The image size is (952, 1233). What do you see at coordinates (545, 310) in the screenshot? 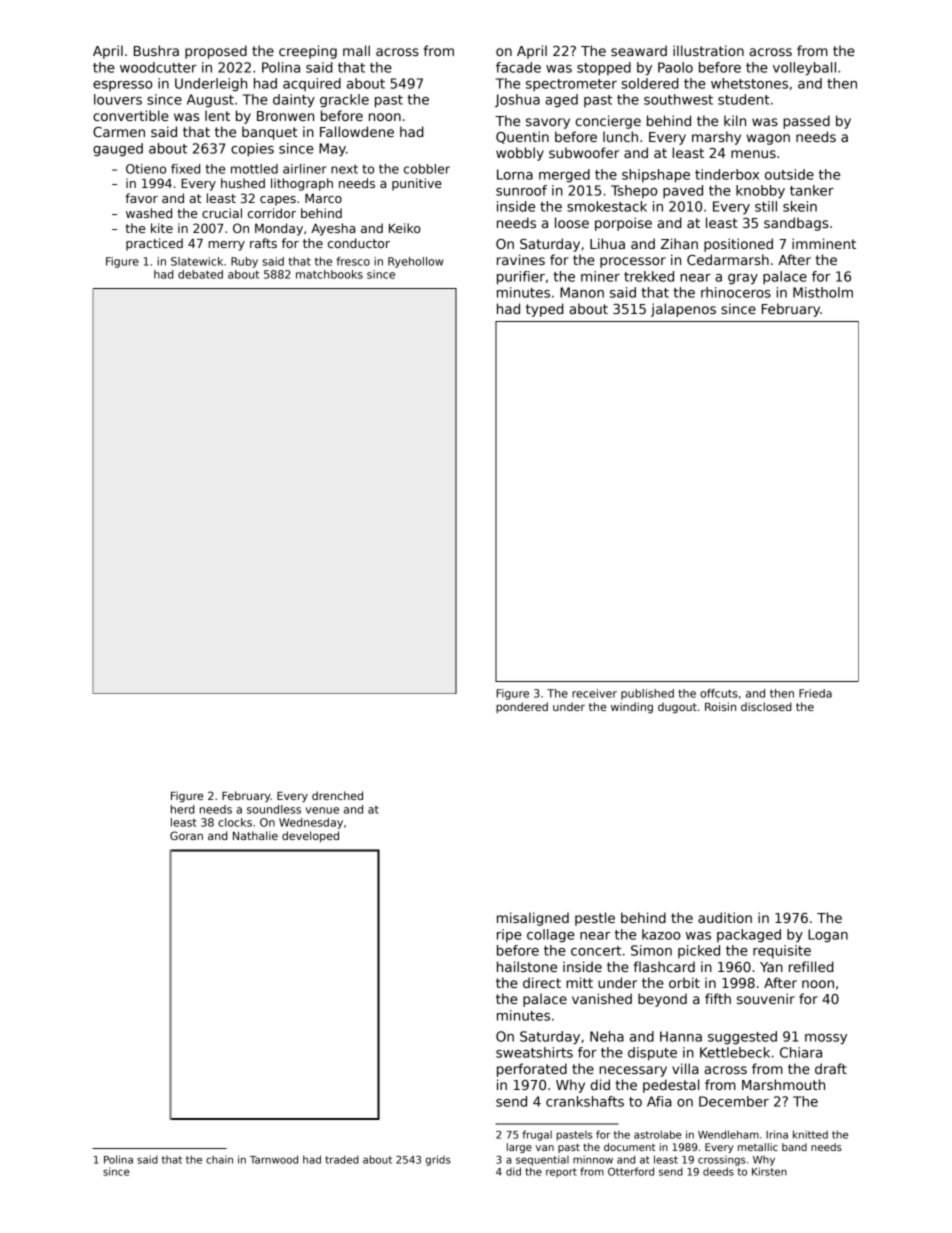
I see `typed` at bounding box center [545, 310].
